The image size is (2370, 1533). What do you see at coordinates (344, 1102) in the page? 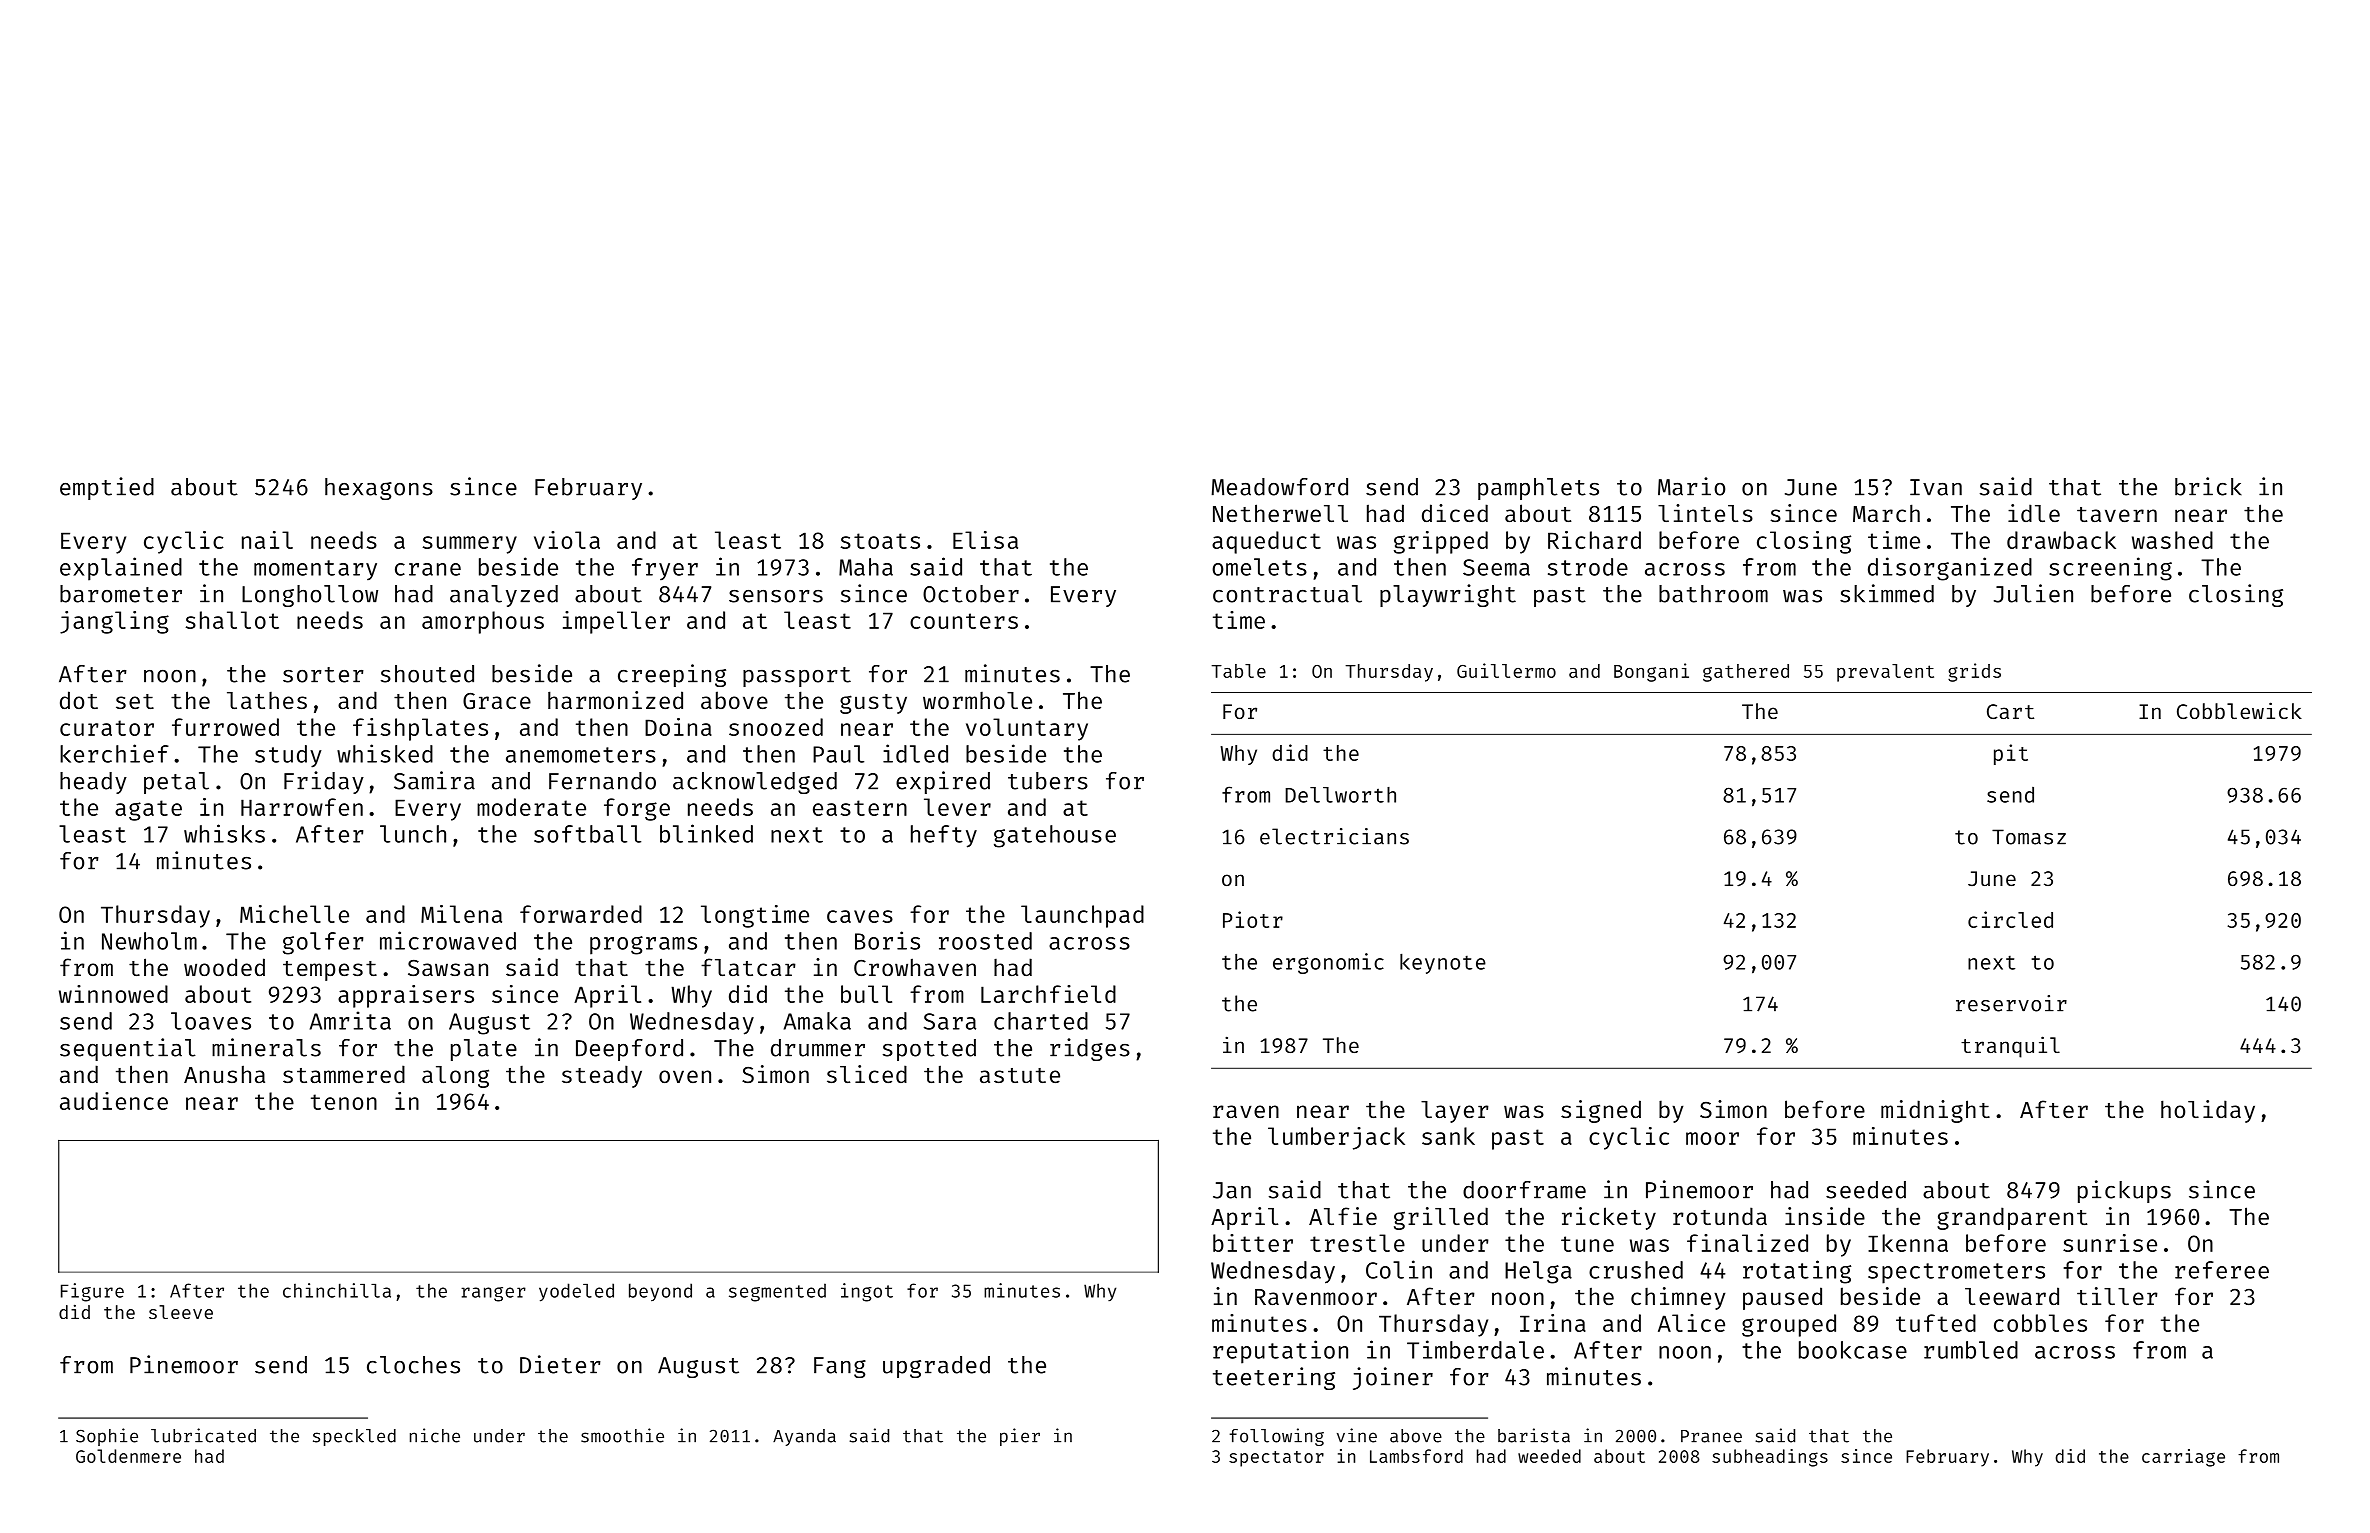
I see `tenon` at bounding box center [344, 1102].
